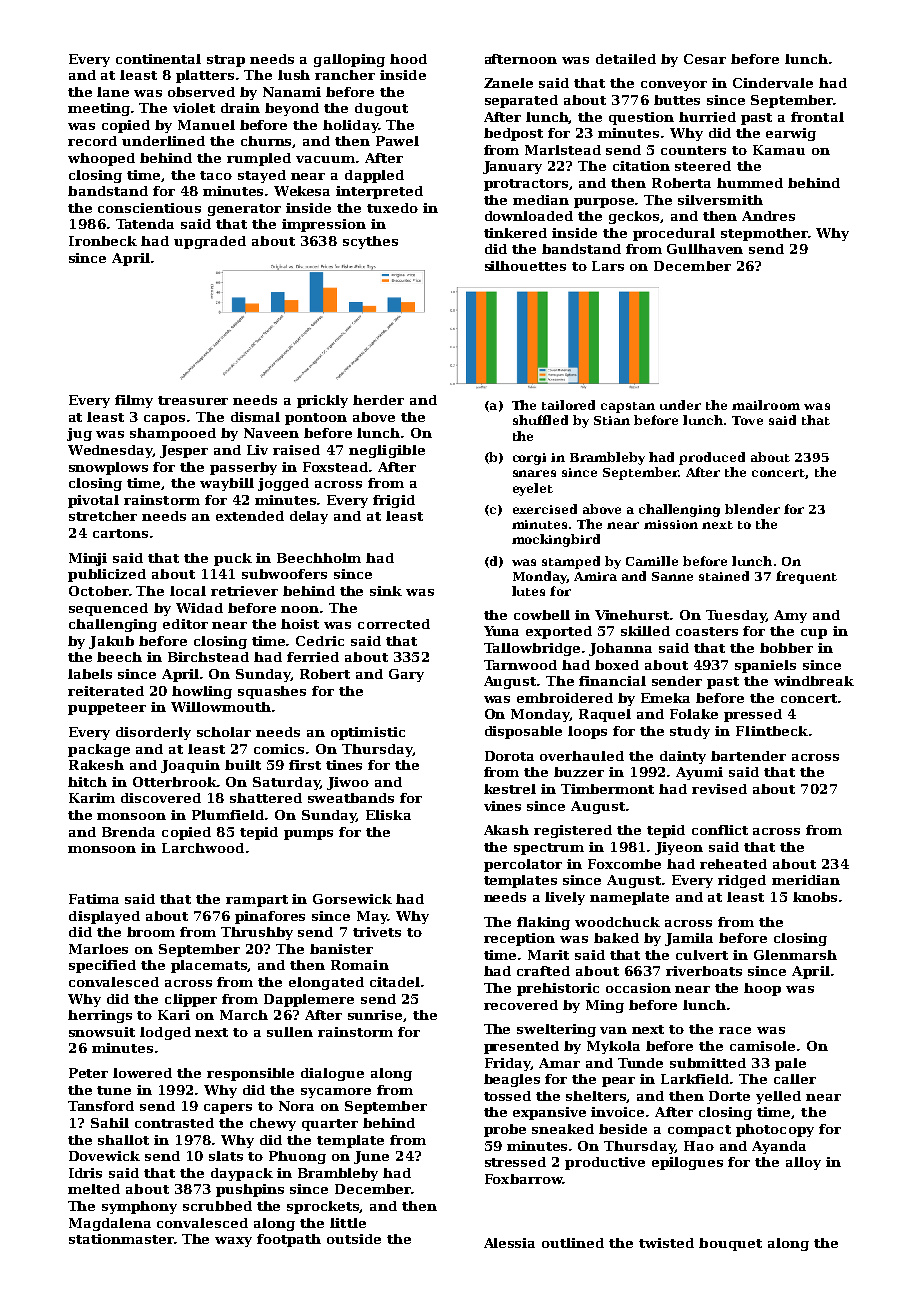  What do you see at coordinates (671, 524) in the screenshot?
I see `mission` at bounding box center [671, 524].
